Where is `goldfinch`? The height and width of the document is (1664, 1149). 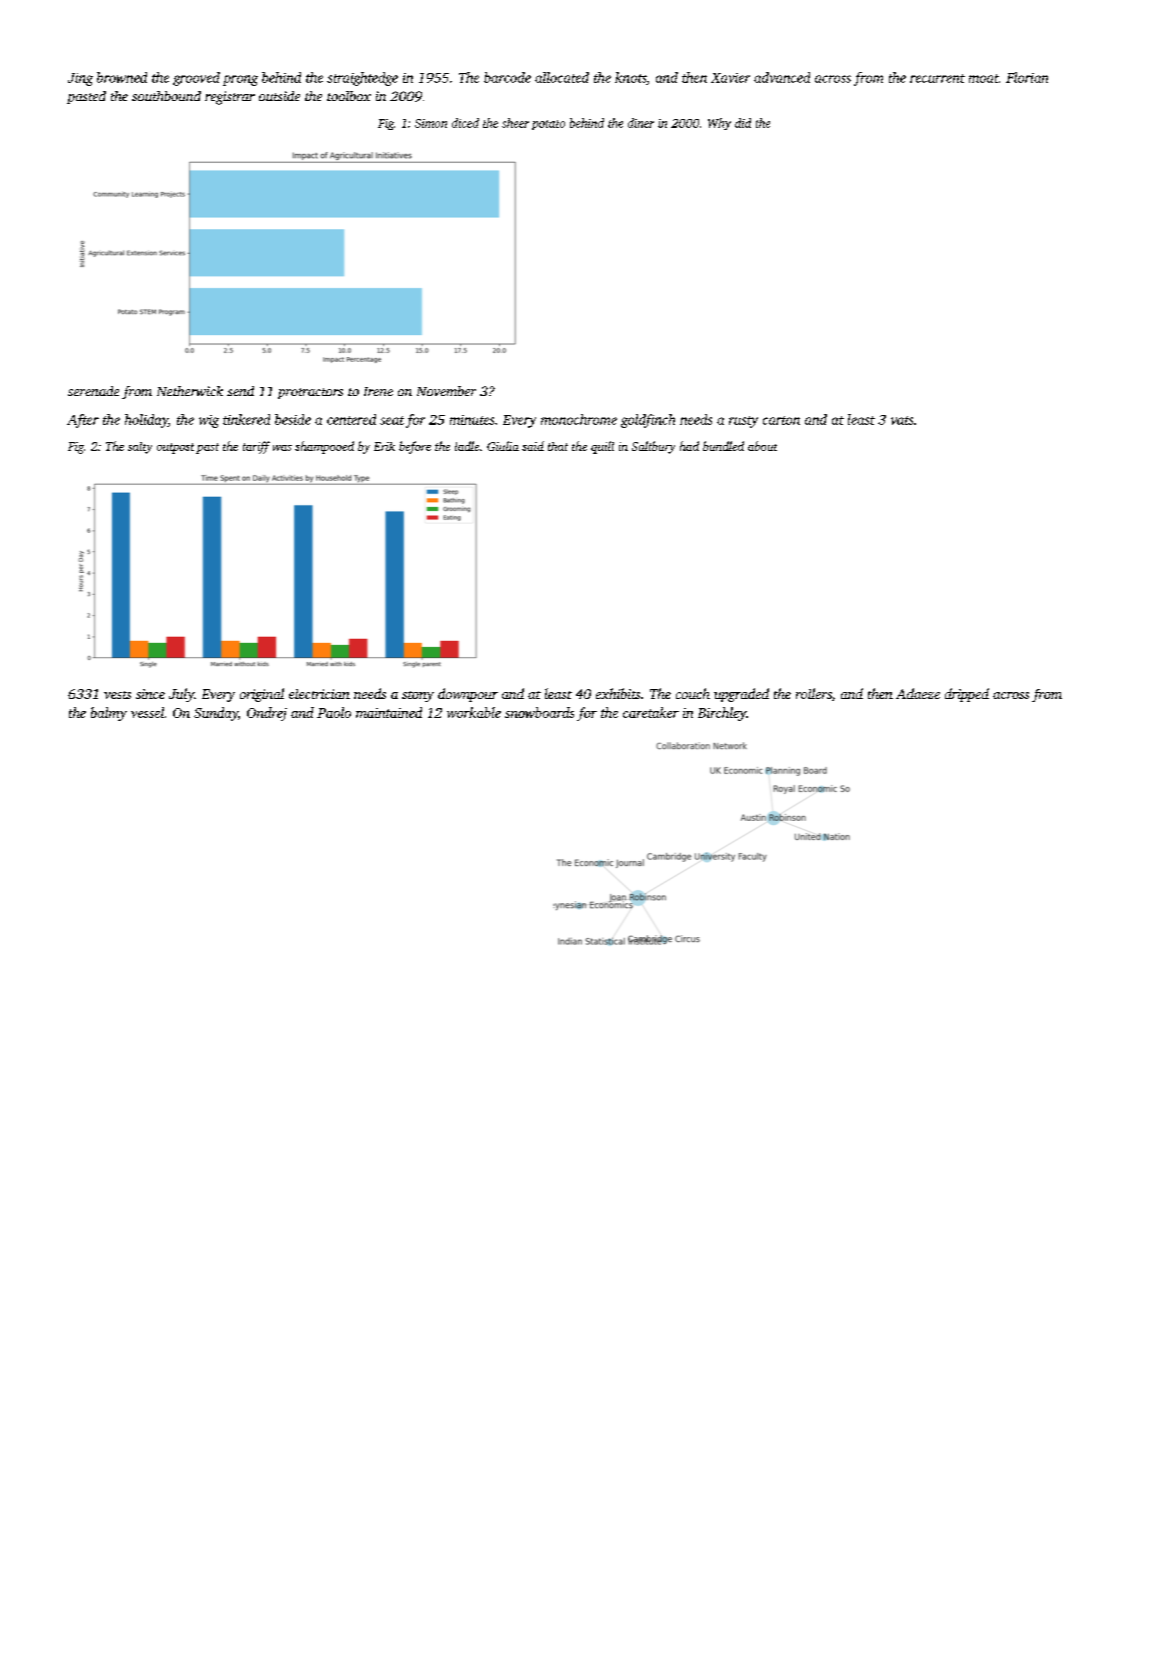
goldfinch is located at coordinates (648, 421).
